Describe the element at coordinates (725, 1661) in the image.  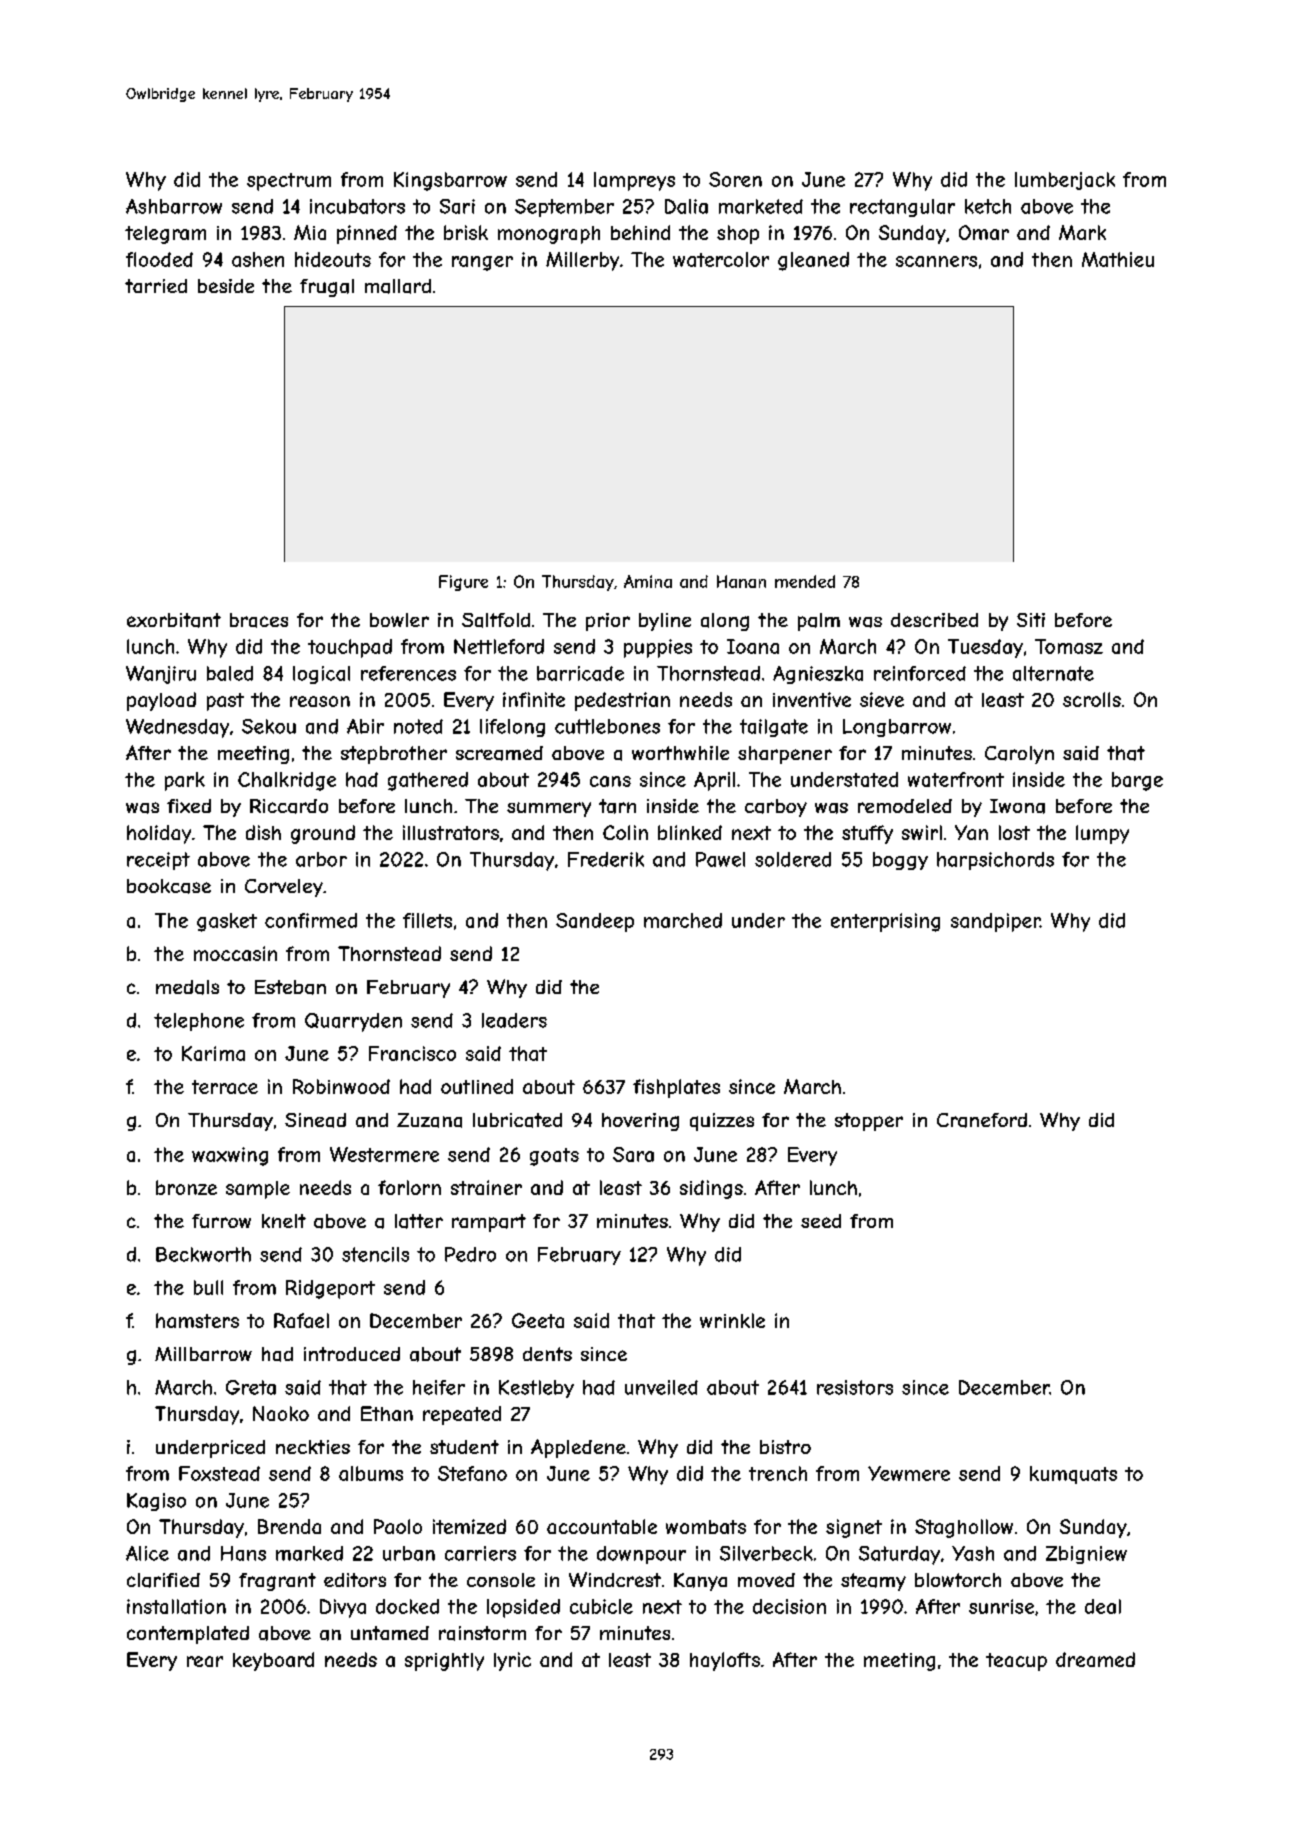
I see `haylofts` at that location.
